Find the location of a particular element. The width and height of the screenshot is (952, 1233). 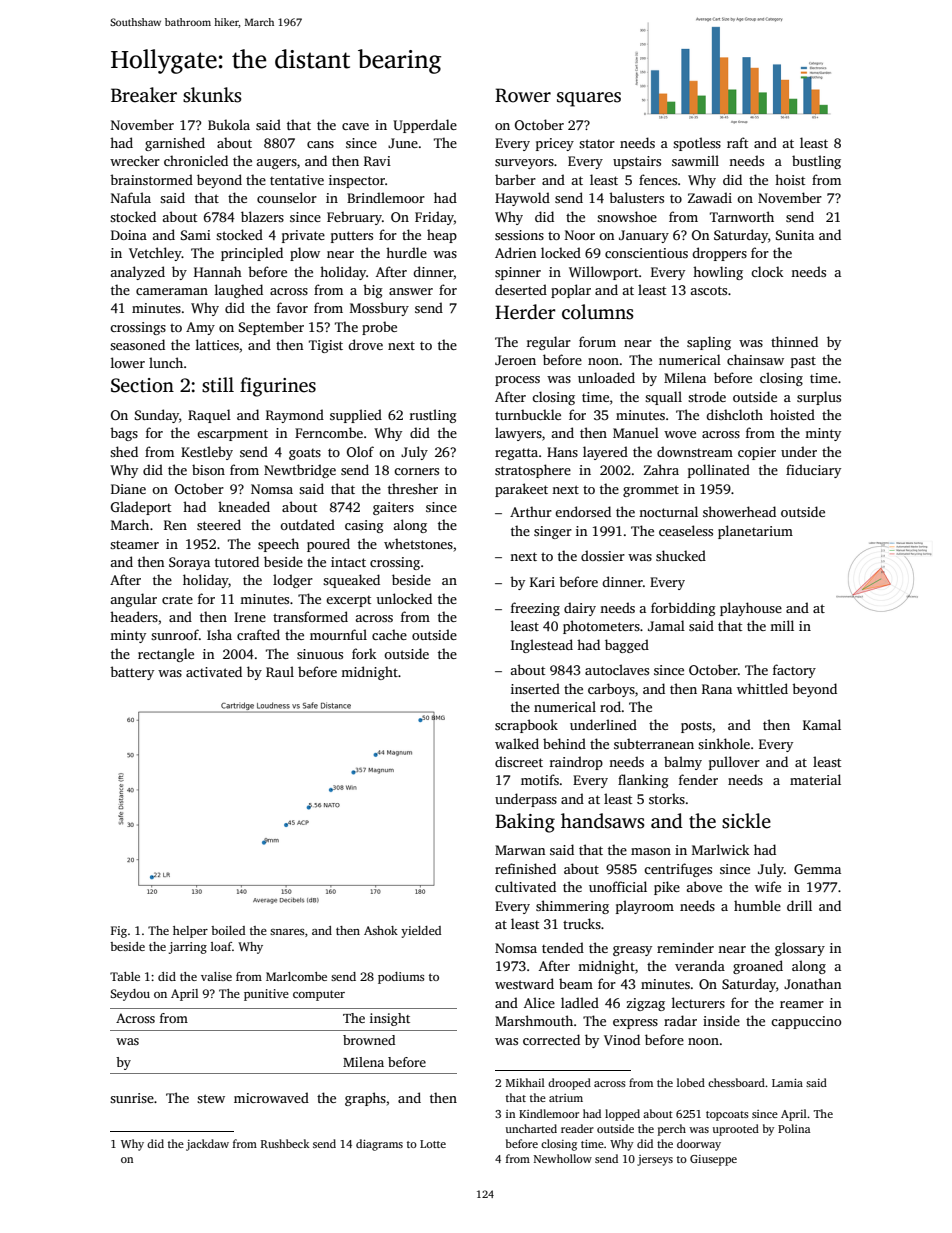

ceaseless is located at coordinates (686, 530).
